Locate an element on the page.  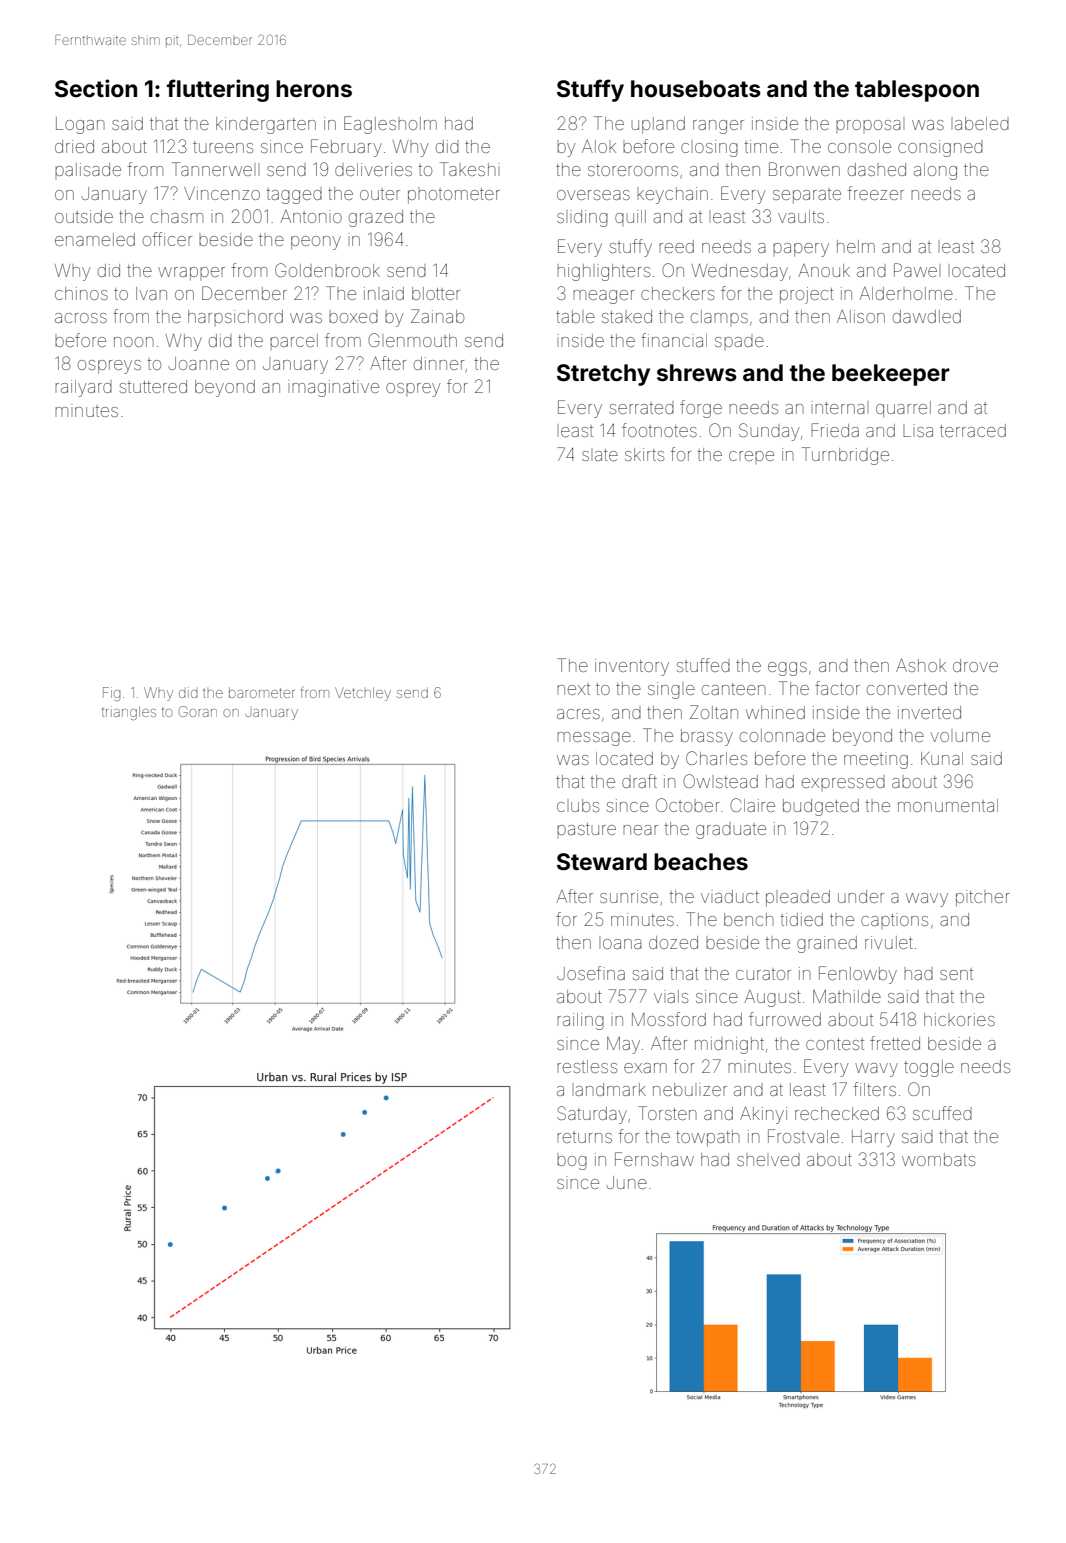
separate is located at coordinates (807, 196).
